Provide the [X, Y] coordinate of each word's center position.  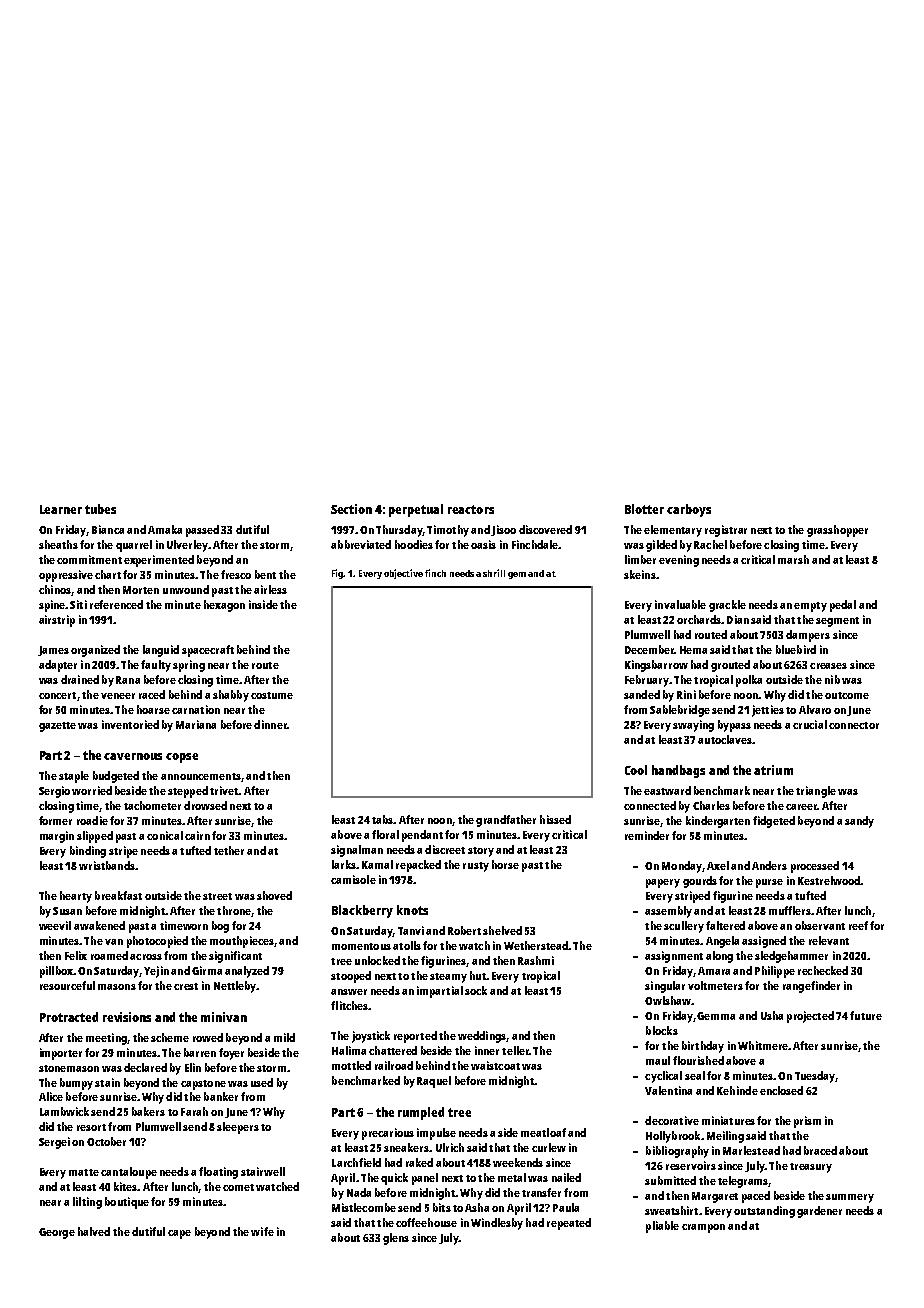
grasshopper [837, 531]
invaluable [680, 604]
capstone [203, 1085]
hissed [555, 819]
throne [234, 910]
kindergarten [718, 822]
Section [351, 509]
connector [854, 725]
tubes [100, 509]
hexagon [224, 606]
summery [850, 1198]
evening [679, 561]
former [55, 820]
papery [663, 883]
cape [179, 1234]
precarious [388, 1134]
